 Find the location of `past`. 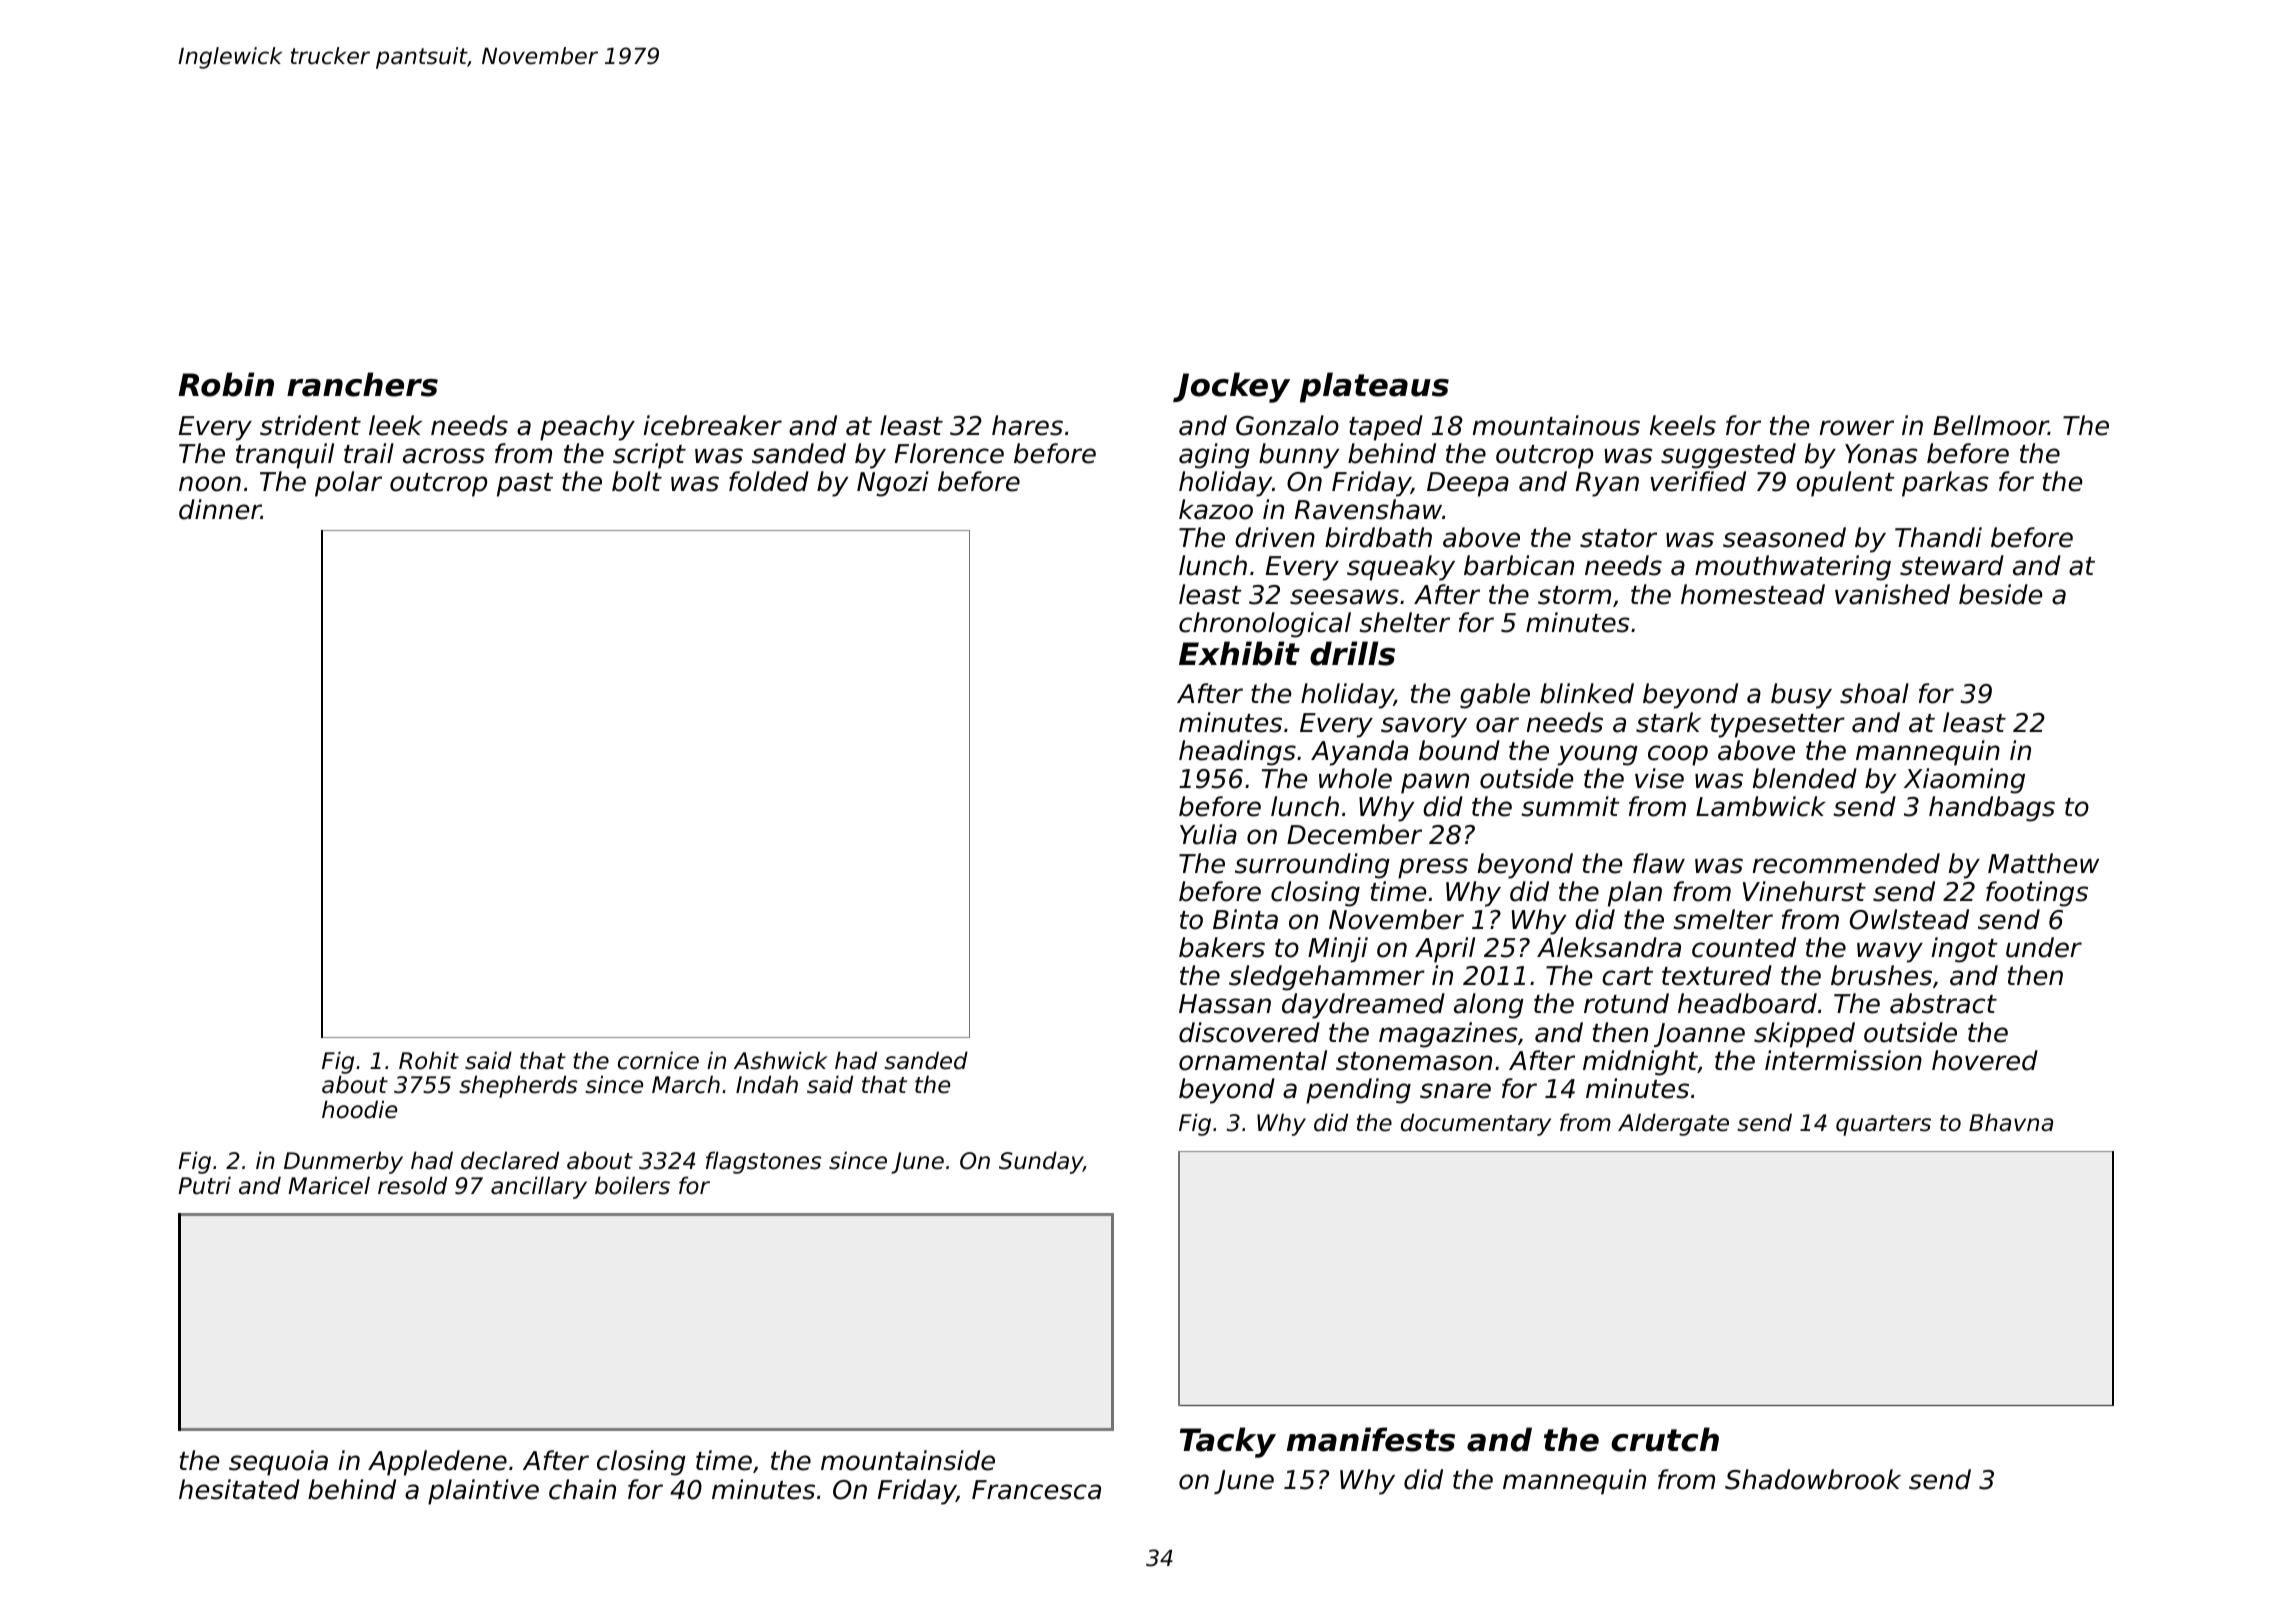

past is located at coordinates (525, 485).
